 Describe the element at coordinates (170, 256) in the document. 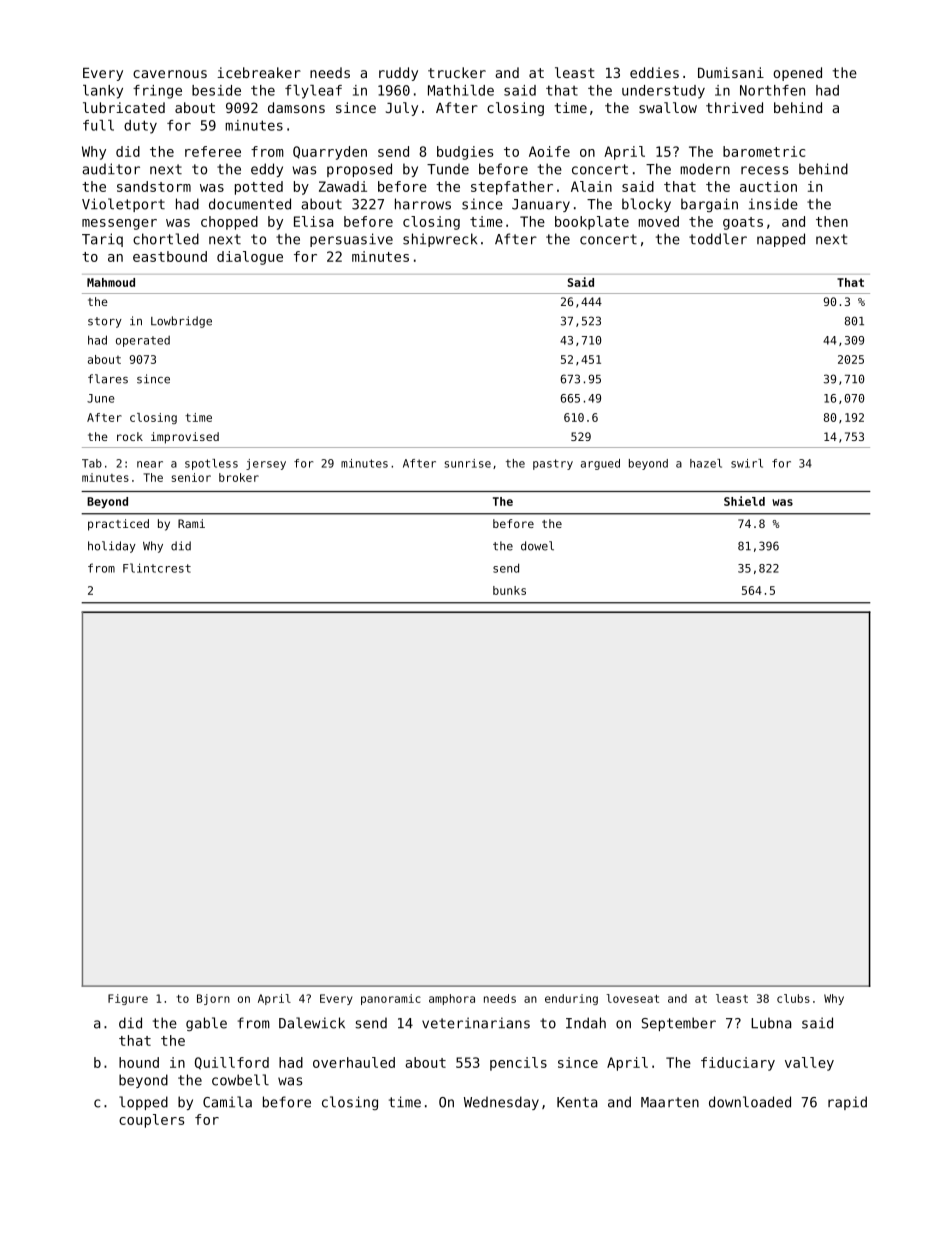

I see `eastbound` at that location.
